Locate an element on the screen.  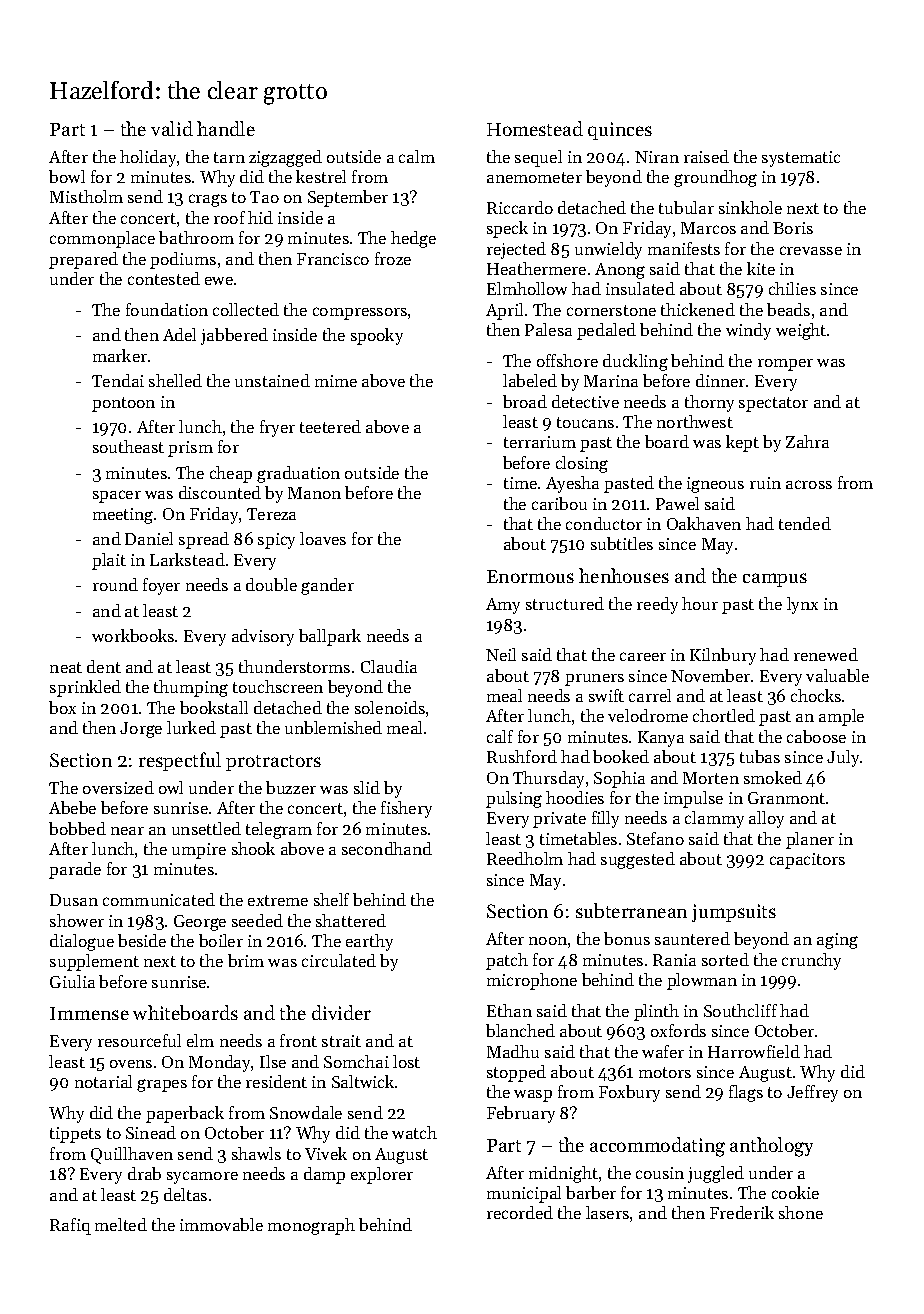
booked is located at coordinates (621, 756).
